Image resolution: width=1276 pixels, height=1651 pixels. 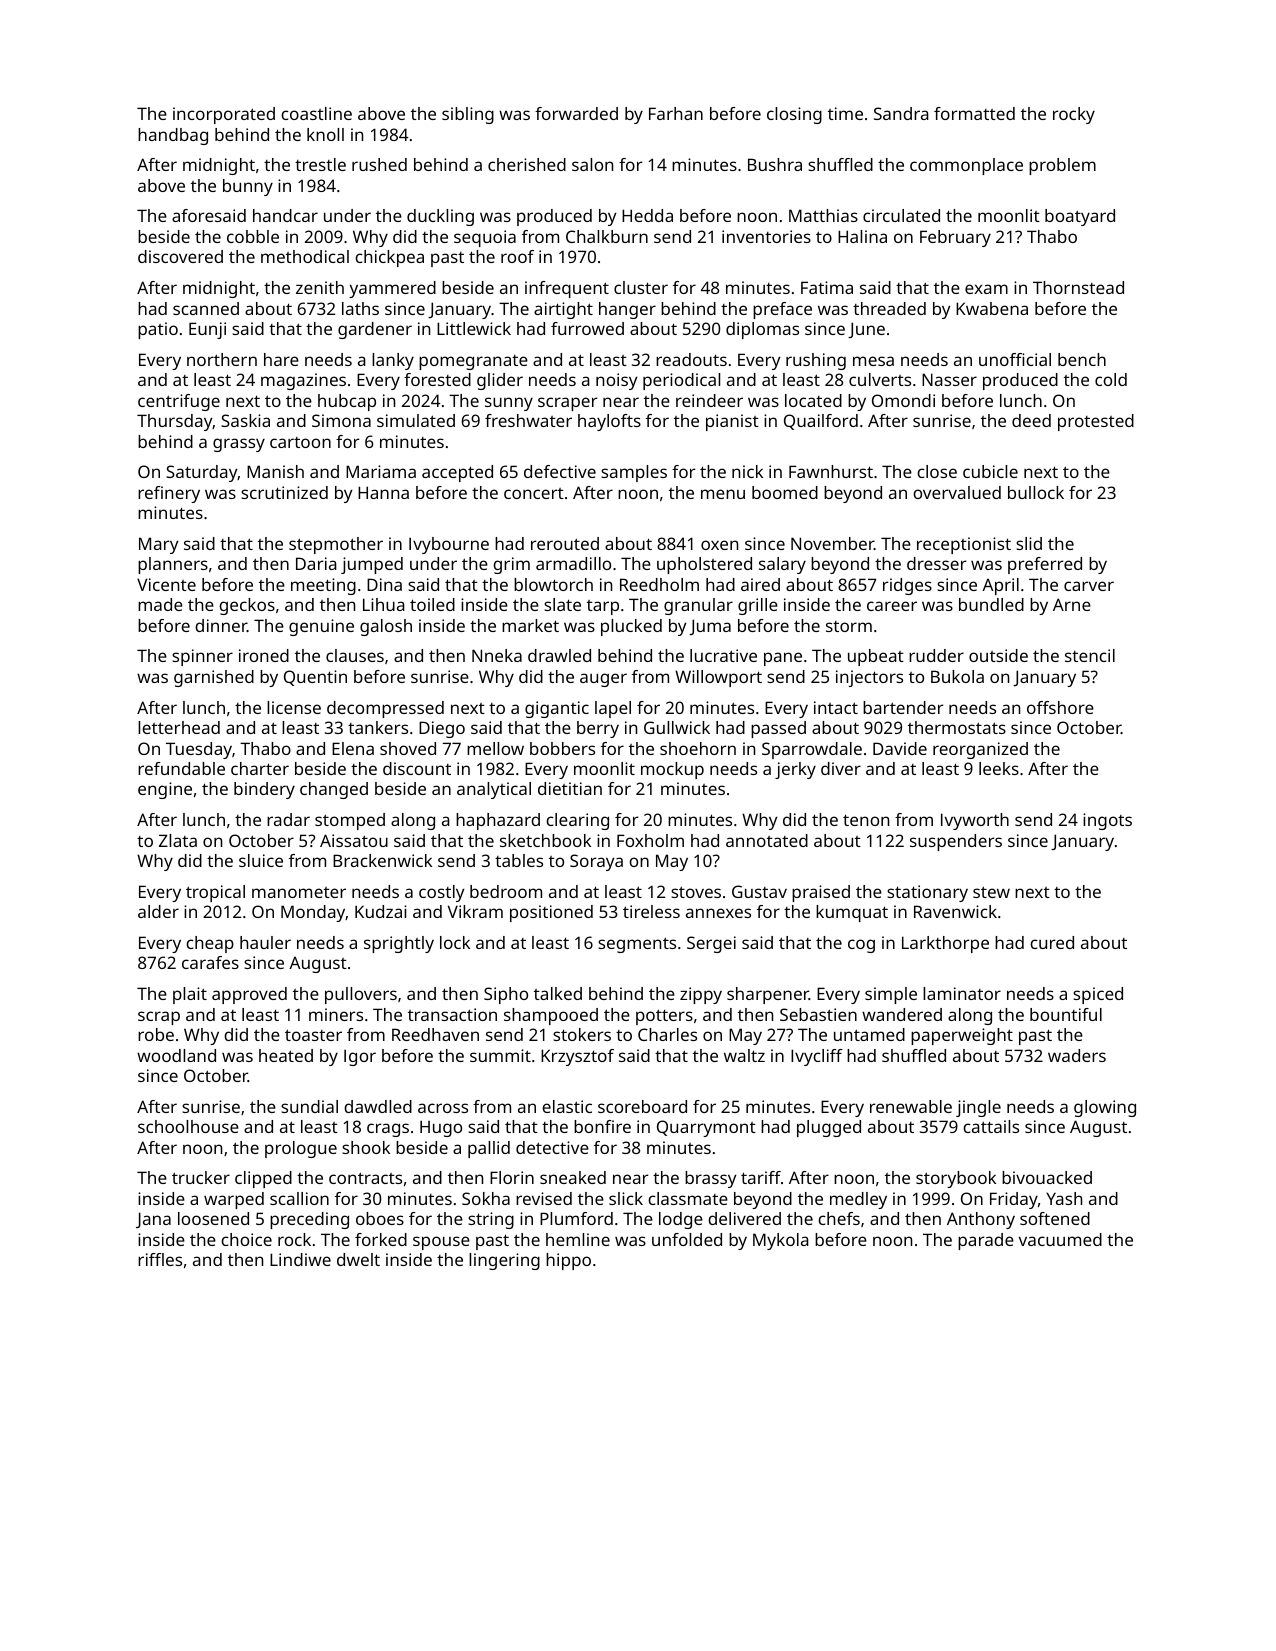 I want to click on Zlata, so click(x=178, y=840).
